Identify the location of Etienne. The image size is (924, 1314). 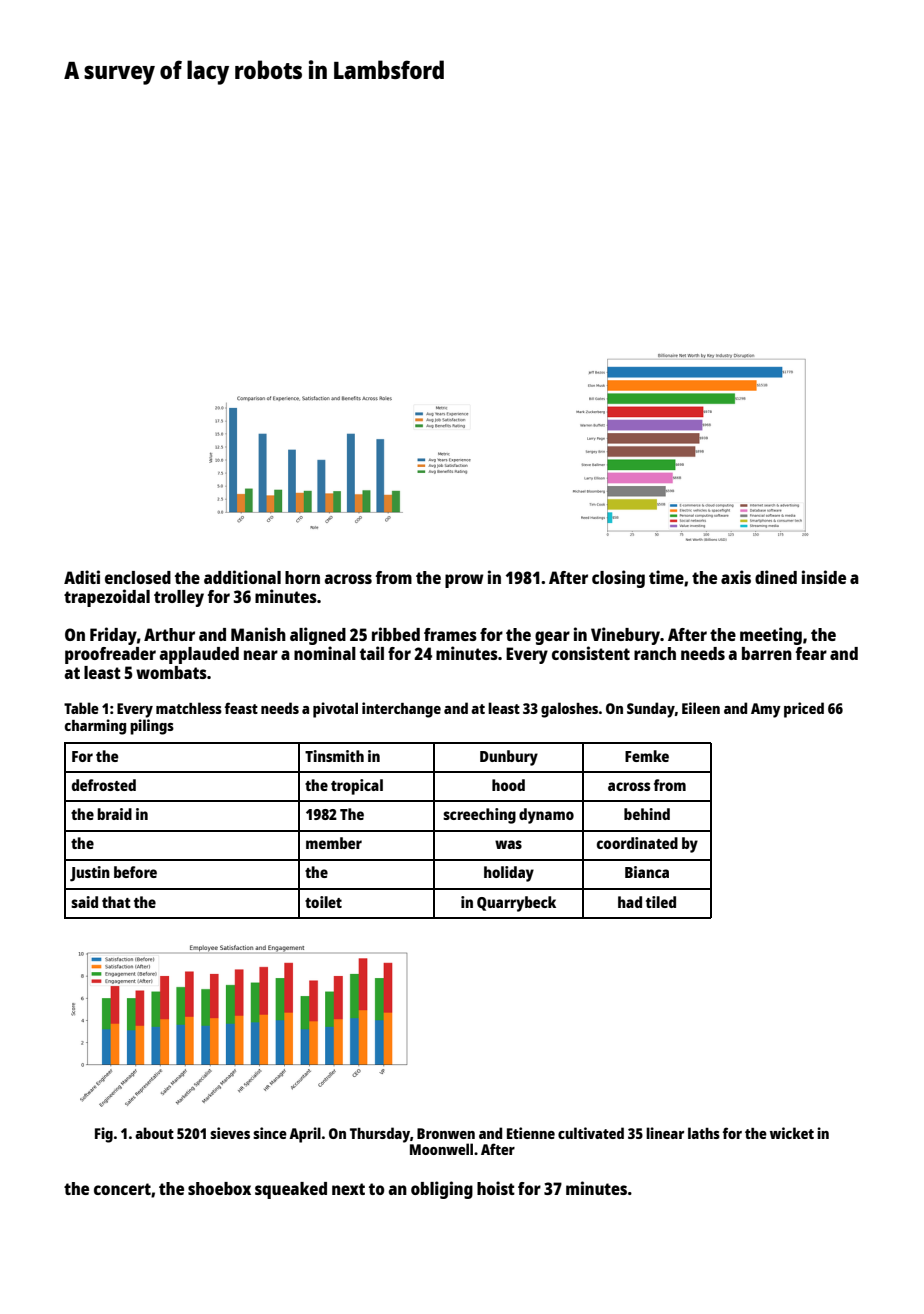
(531, 1133).
